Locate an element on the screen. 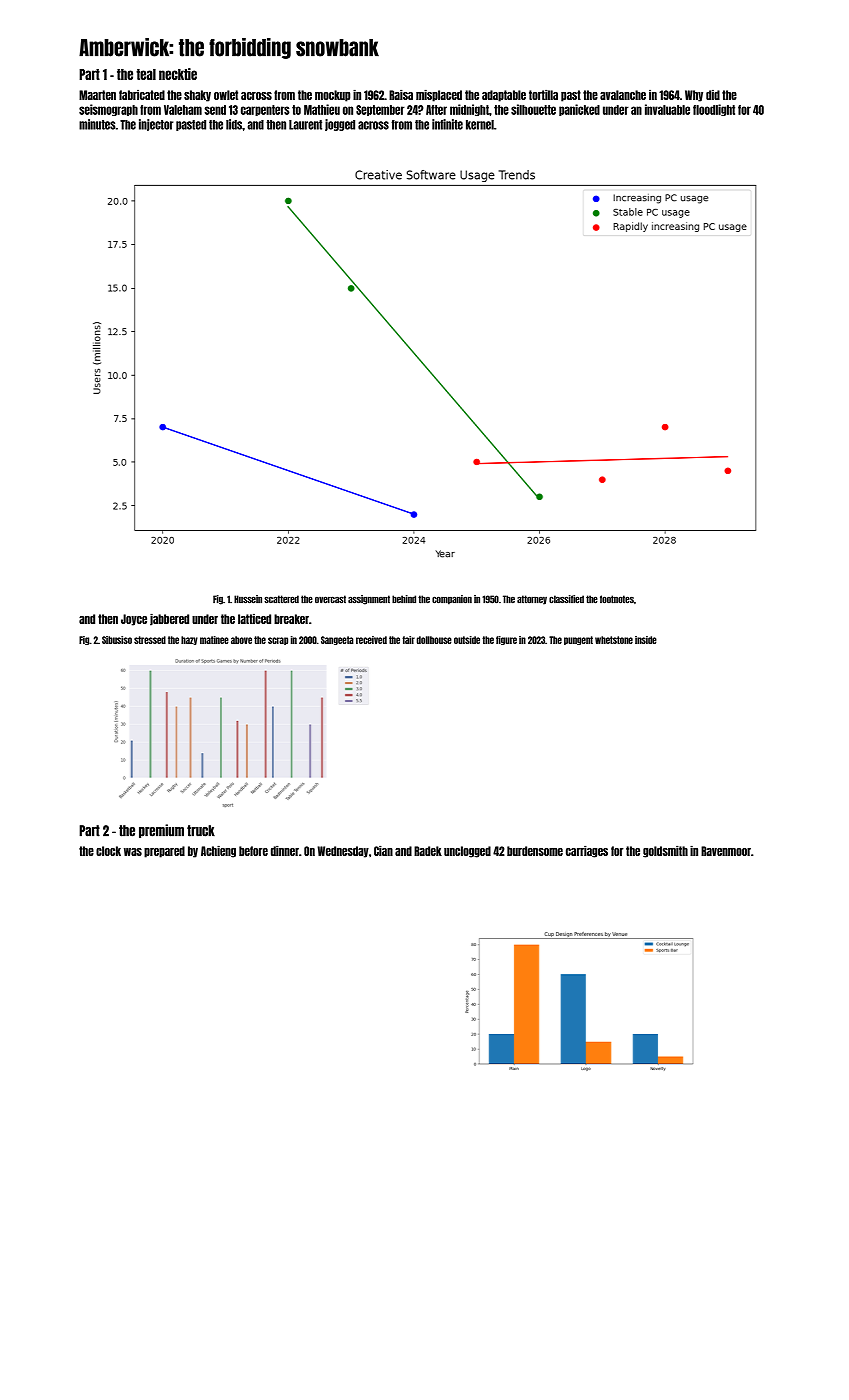 This screenshot has height=1400, width=849. floodlight is located at coordinates (714, 110).
